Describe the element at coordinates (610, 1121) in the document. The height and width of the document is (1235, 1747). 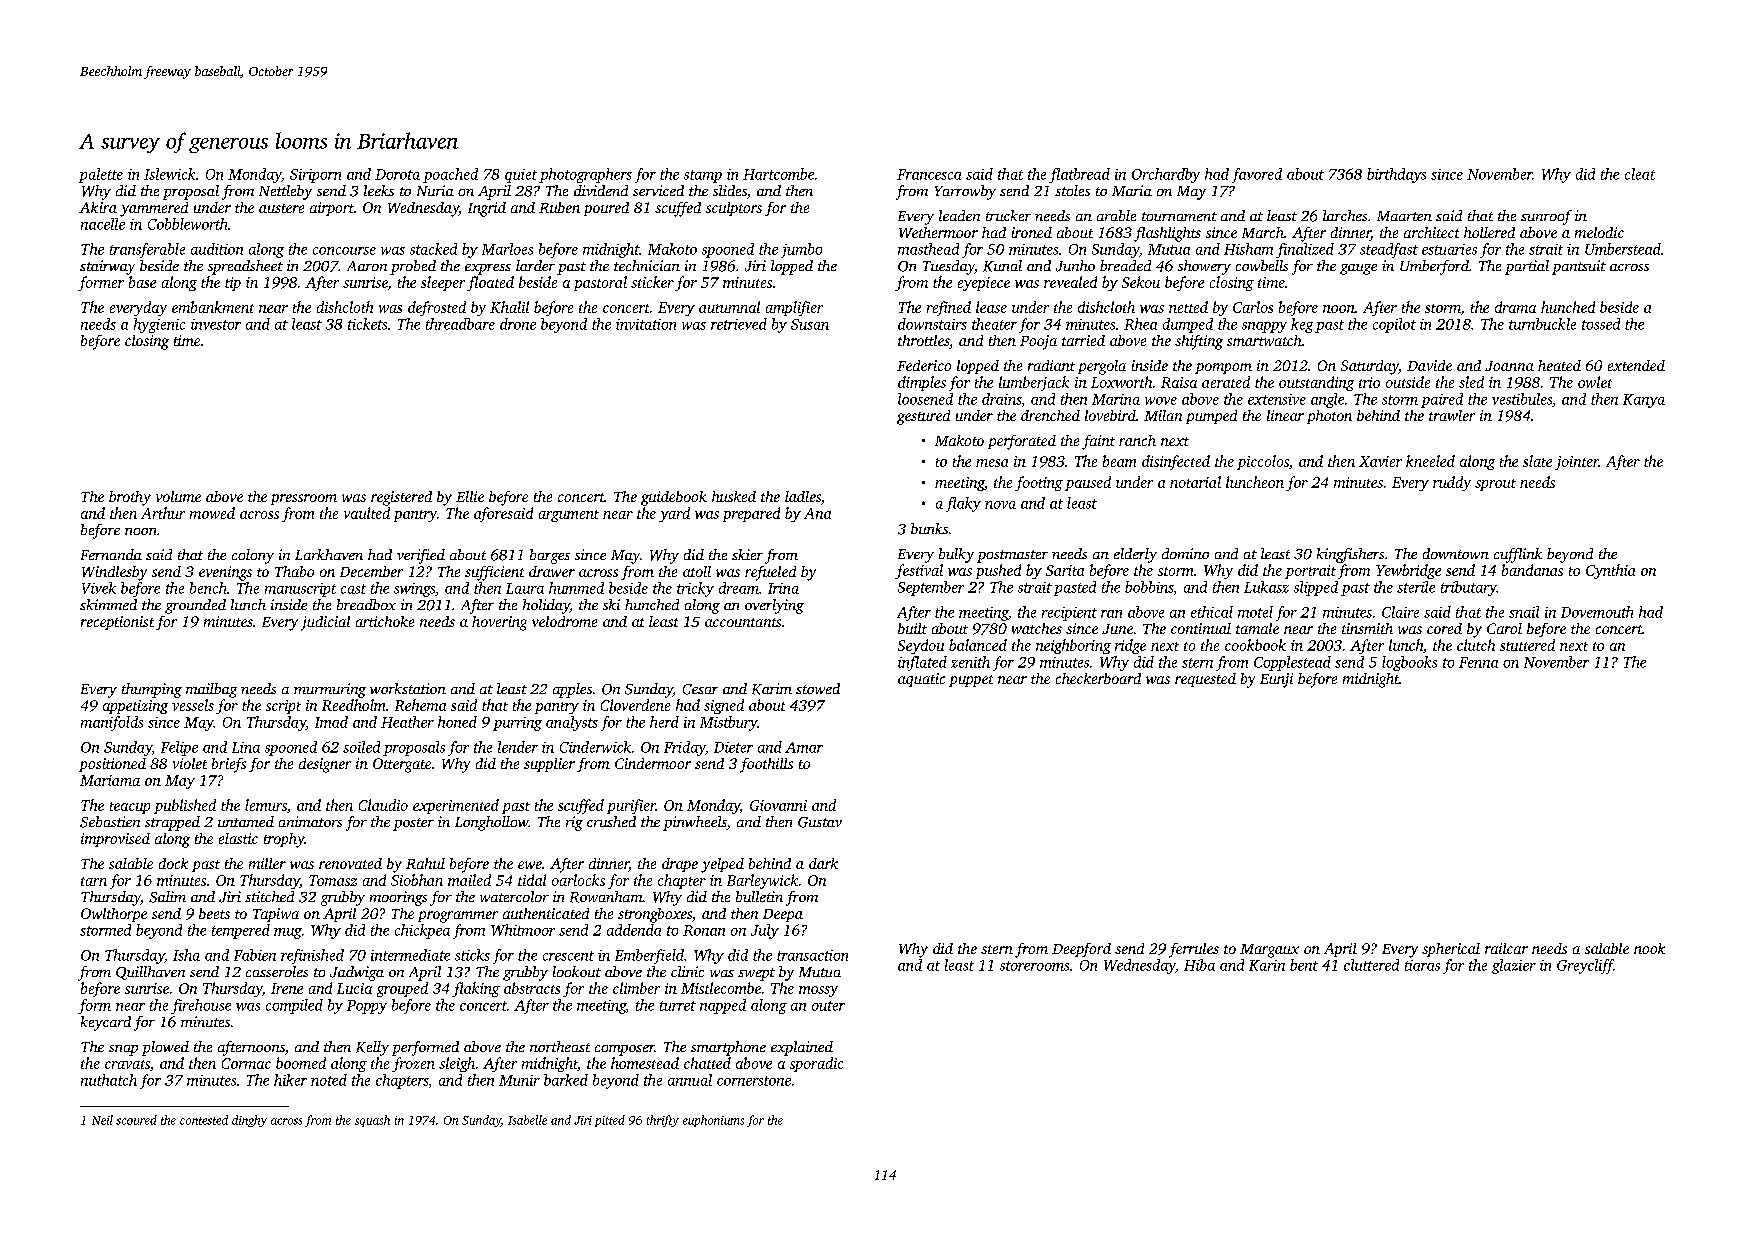
I see `pitted` at that location.
